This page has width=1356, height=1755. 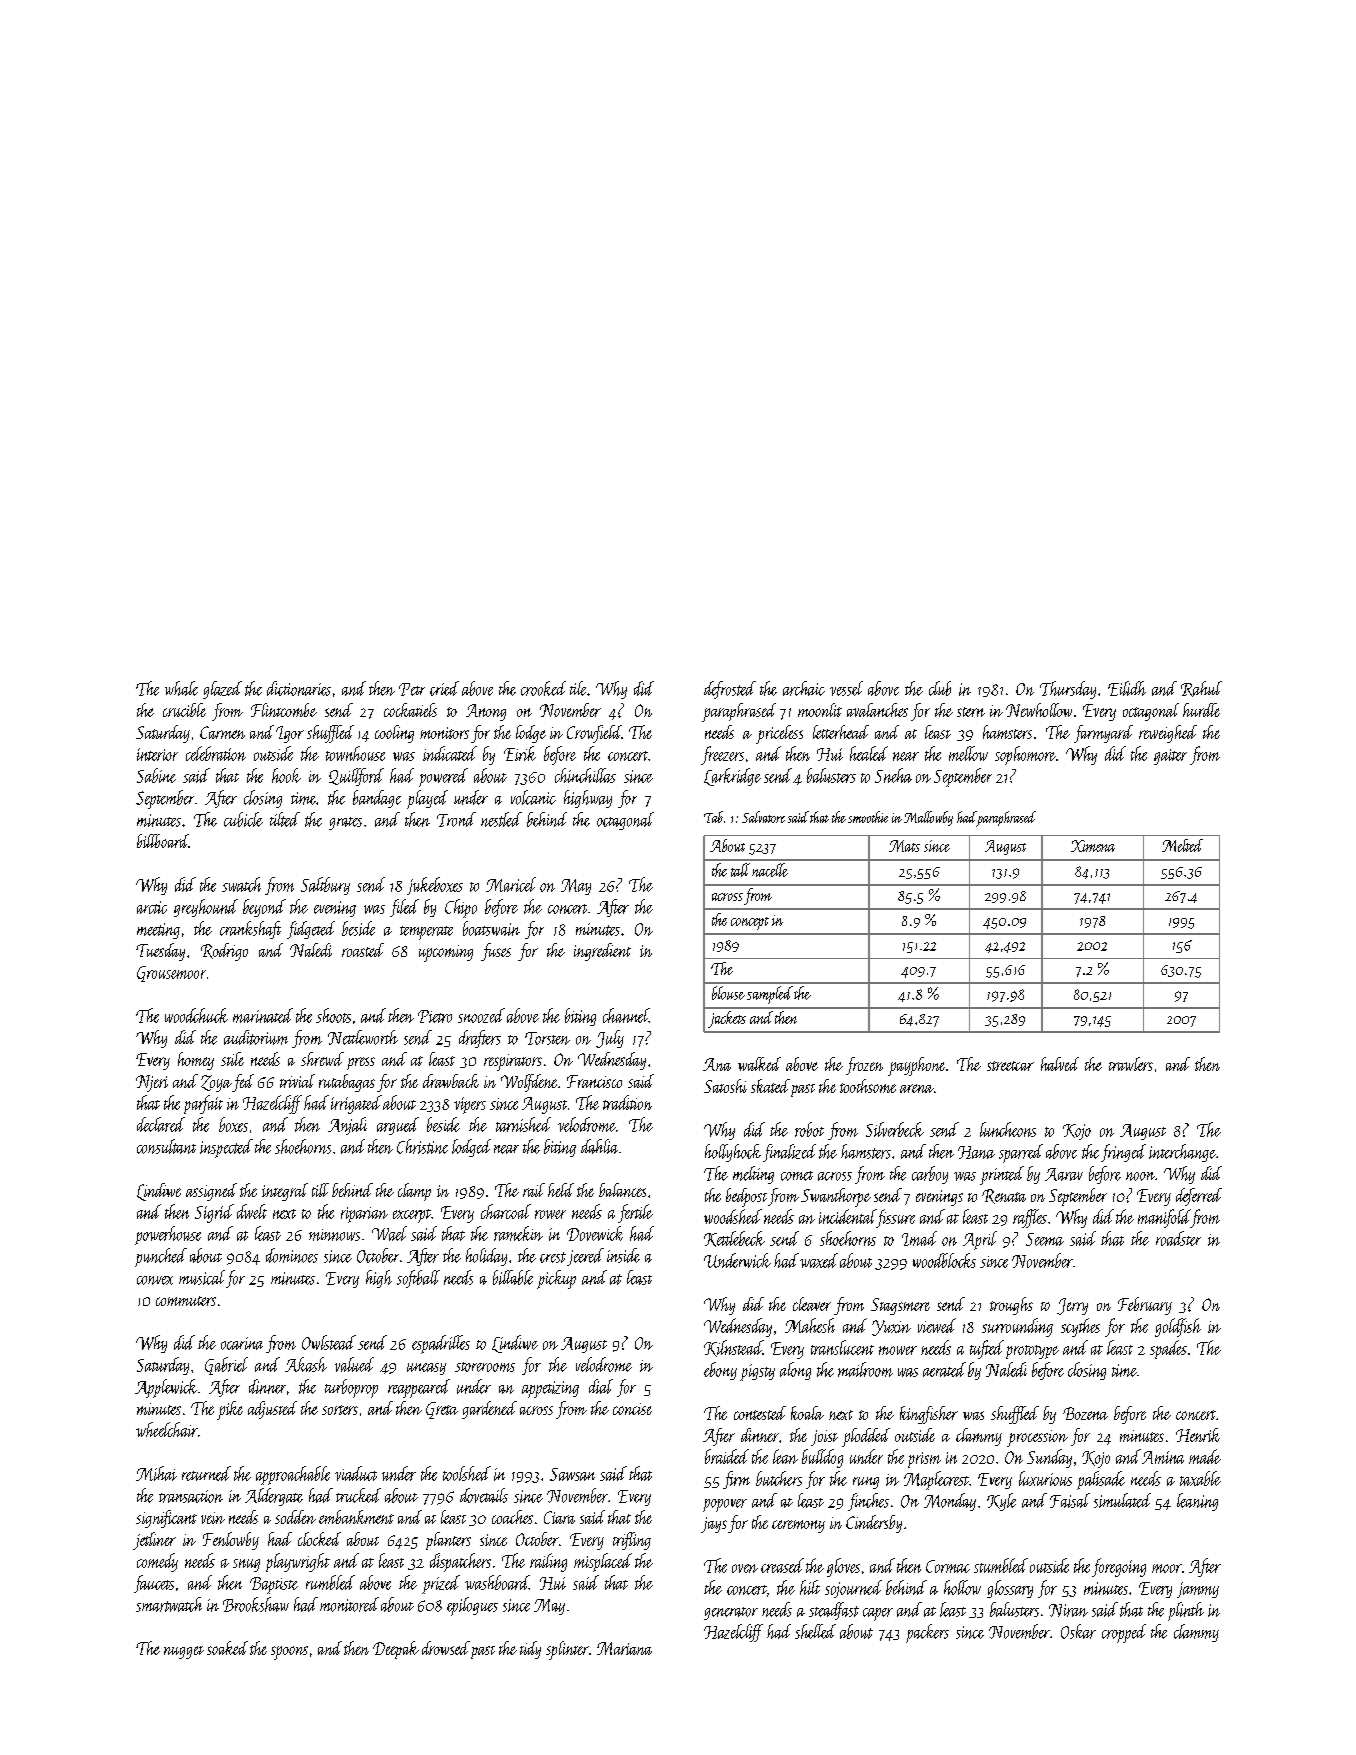 I want to click on monitored, so click(x=349, y=1604).
